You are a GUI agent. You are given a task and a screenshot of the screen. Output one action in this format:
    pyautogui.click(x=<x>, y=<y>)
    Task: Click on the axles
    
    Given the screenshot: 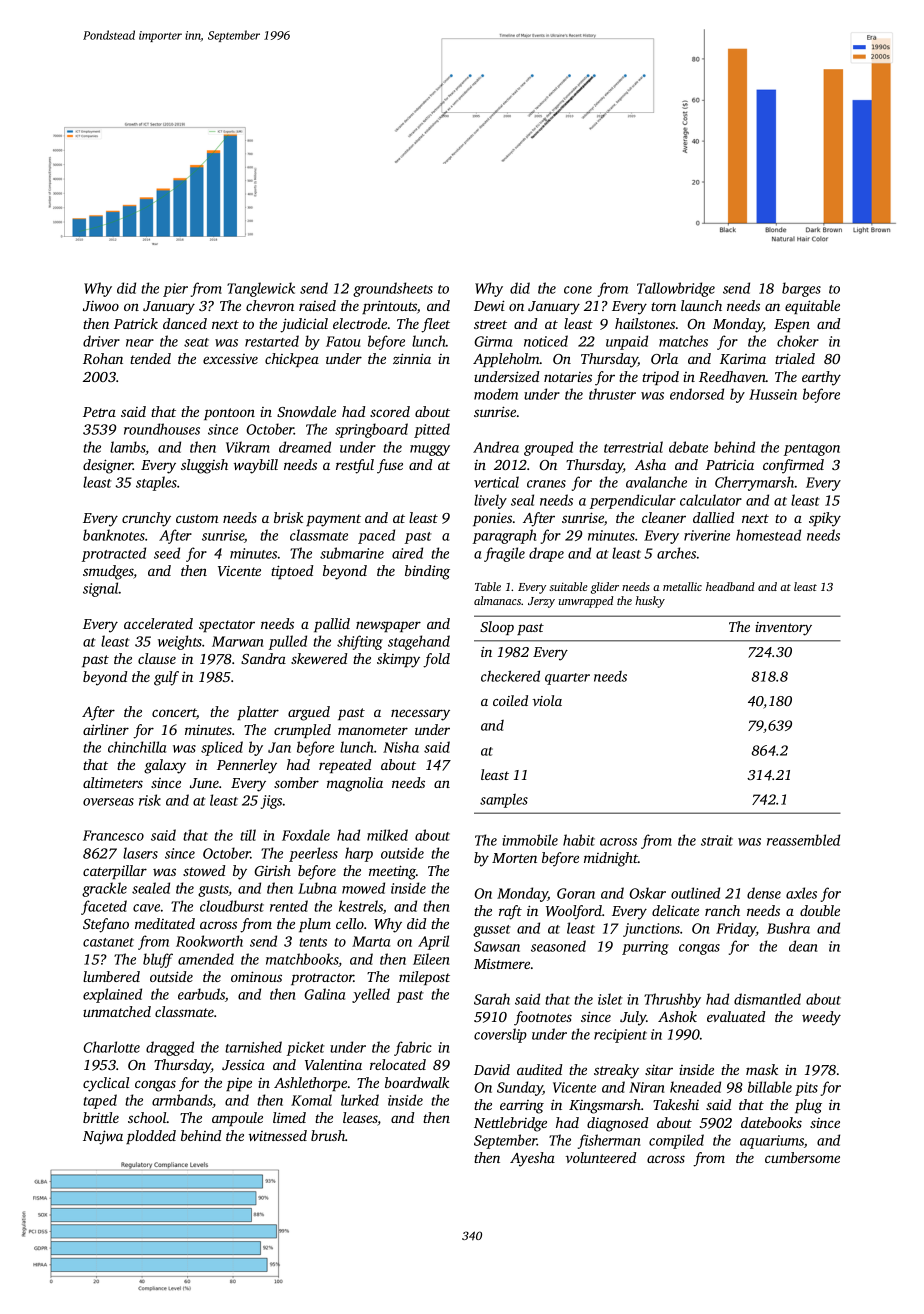 What is the action you would take?
    pyautogui.click(x=801, y=893)
